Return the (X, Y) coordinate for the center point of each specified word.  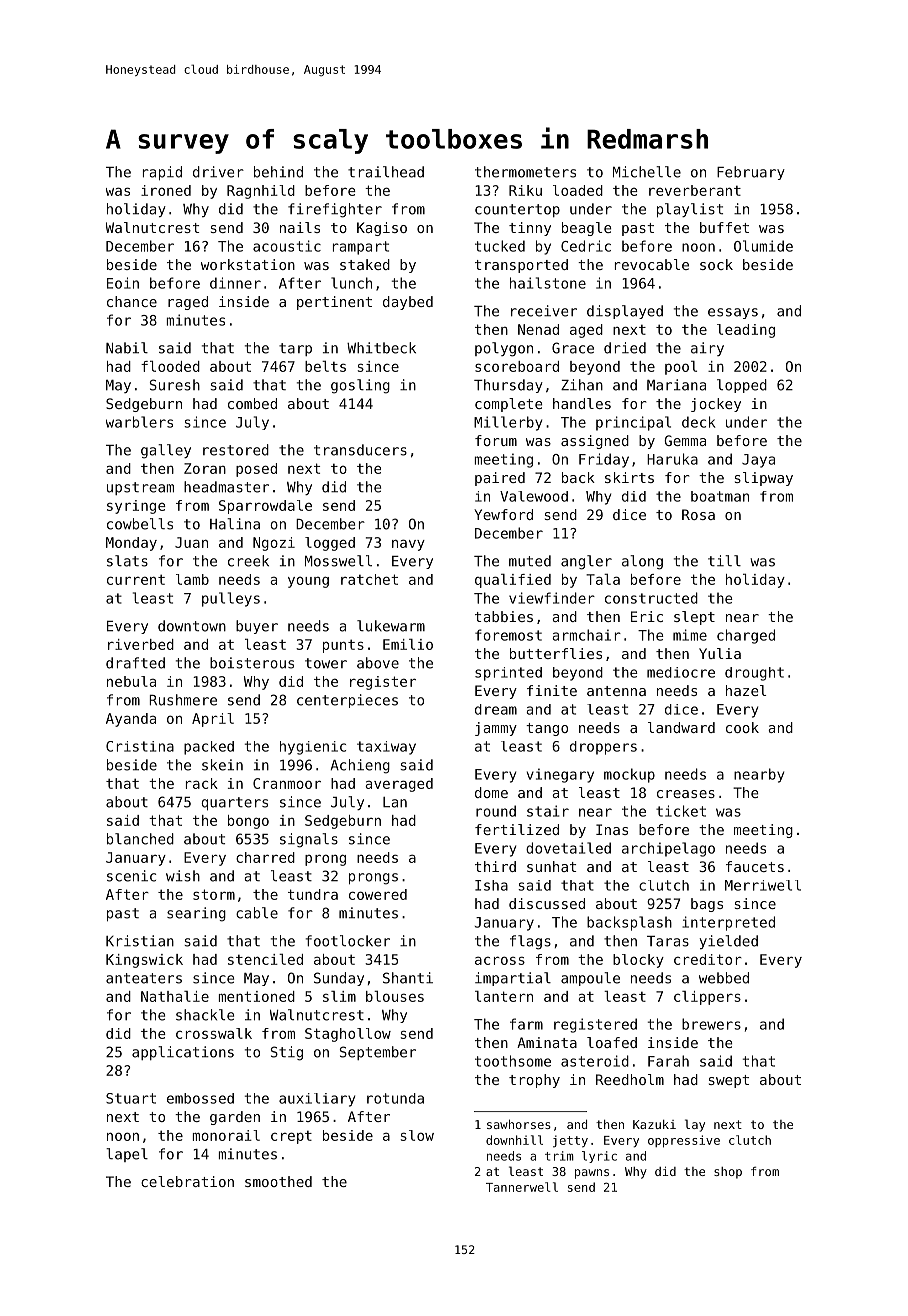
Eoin (123, 283)
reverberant (695, 190)
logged (330, 544)
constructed (651, 598)
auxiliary (317, 1100)
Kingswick (144, 961)
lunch (351, 283)
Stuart (131, 1098)
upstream (140, 488)
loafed (612, 1042)
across (500, 960)
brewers (711, 1024)
